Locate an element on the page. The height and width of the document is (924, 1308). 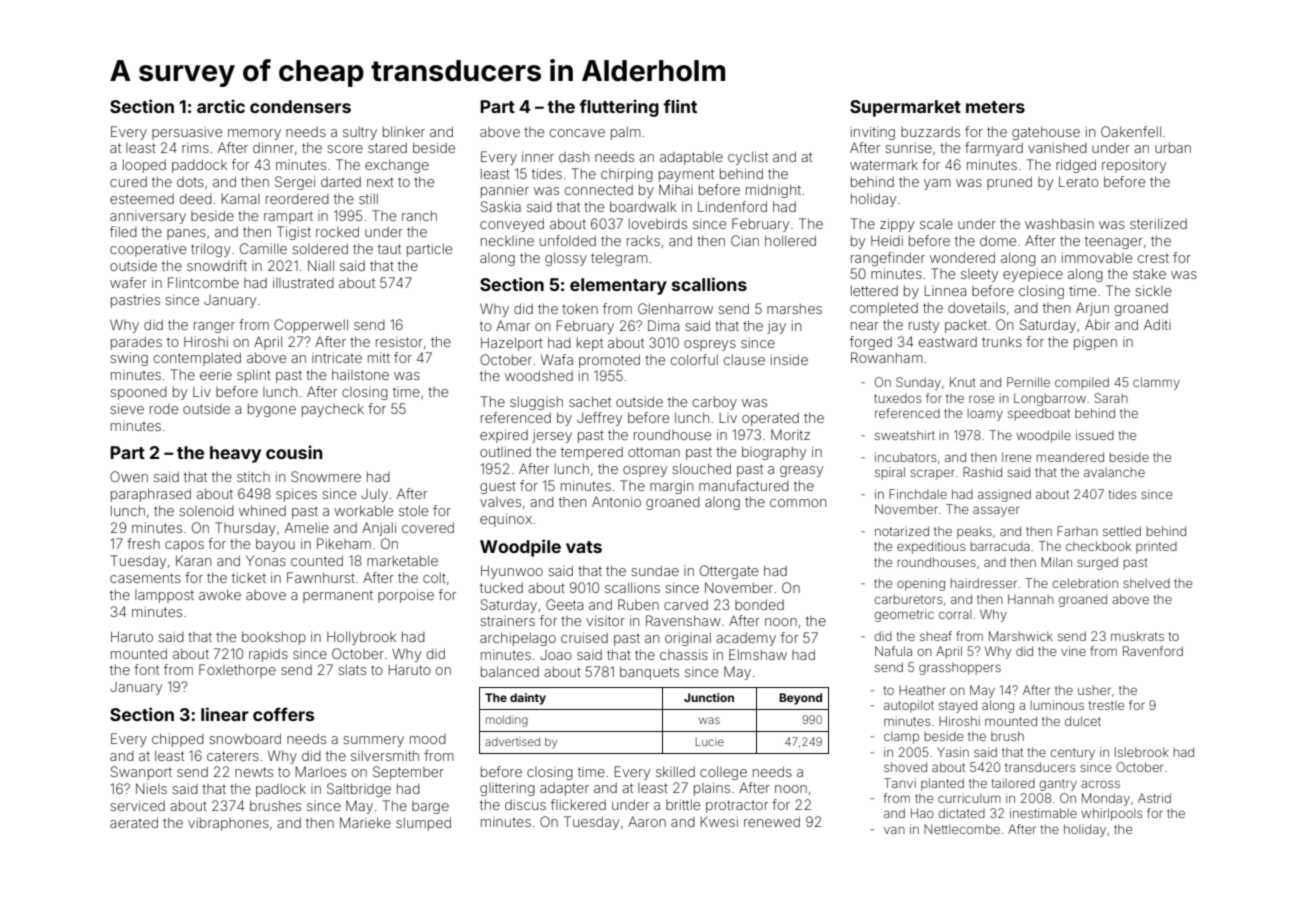
illustrated is located at coordinates (303, 282).
